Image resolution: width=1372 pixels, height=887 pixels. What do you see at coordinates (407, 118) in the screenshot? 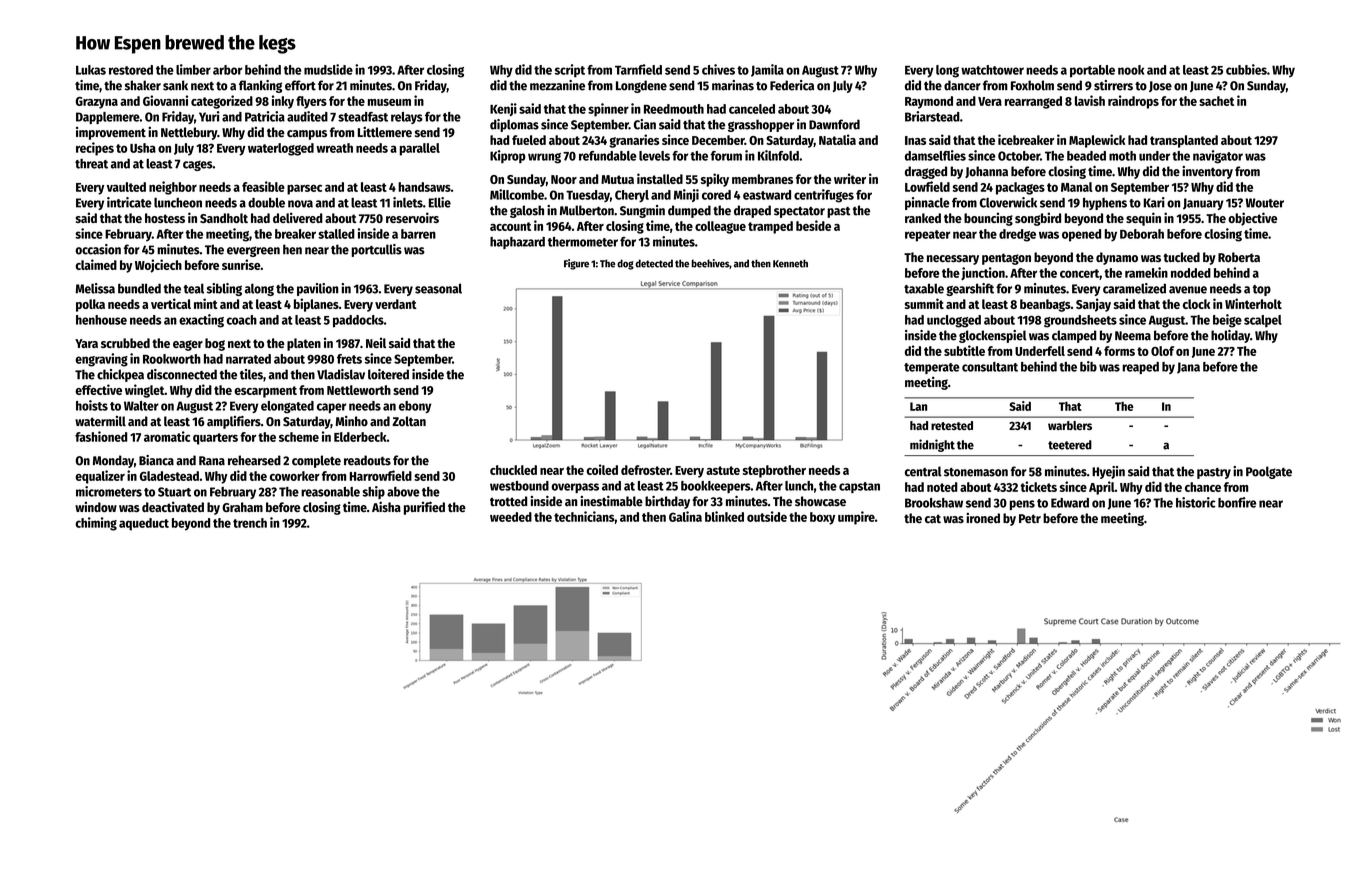
I see `relays` at bounding box center [407, 118].
